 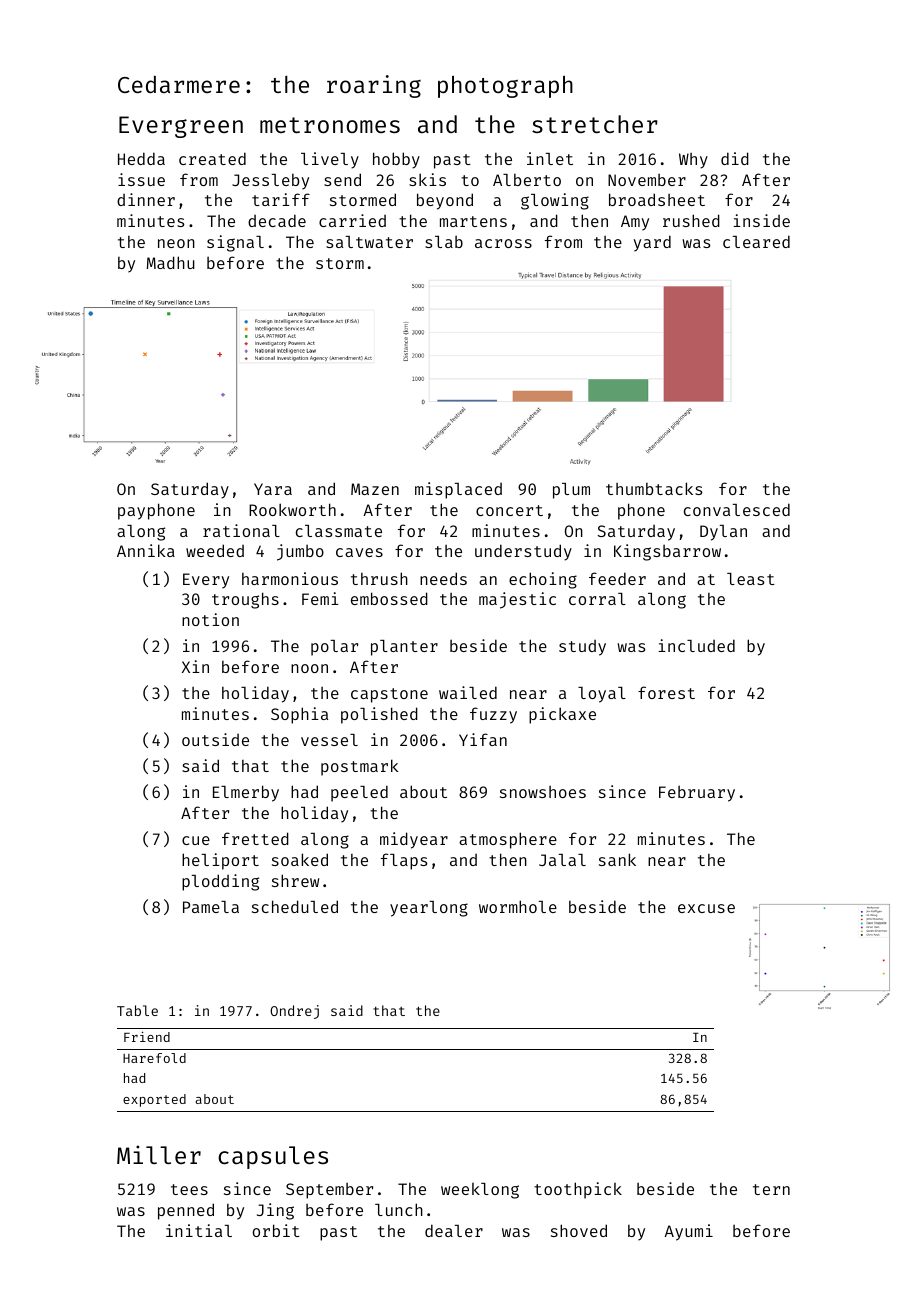 What do you see at coordinates (480, 1191) in the screenshot?
I see `weeklong` at bounding box center [480, 1191].
